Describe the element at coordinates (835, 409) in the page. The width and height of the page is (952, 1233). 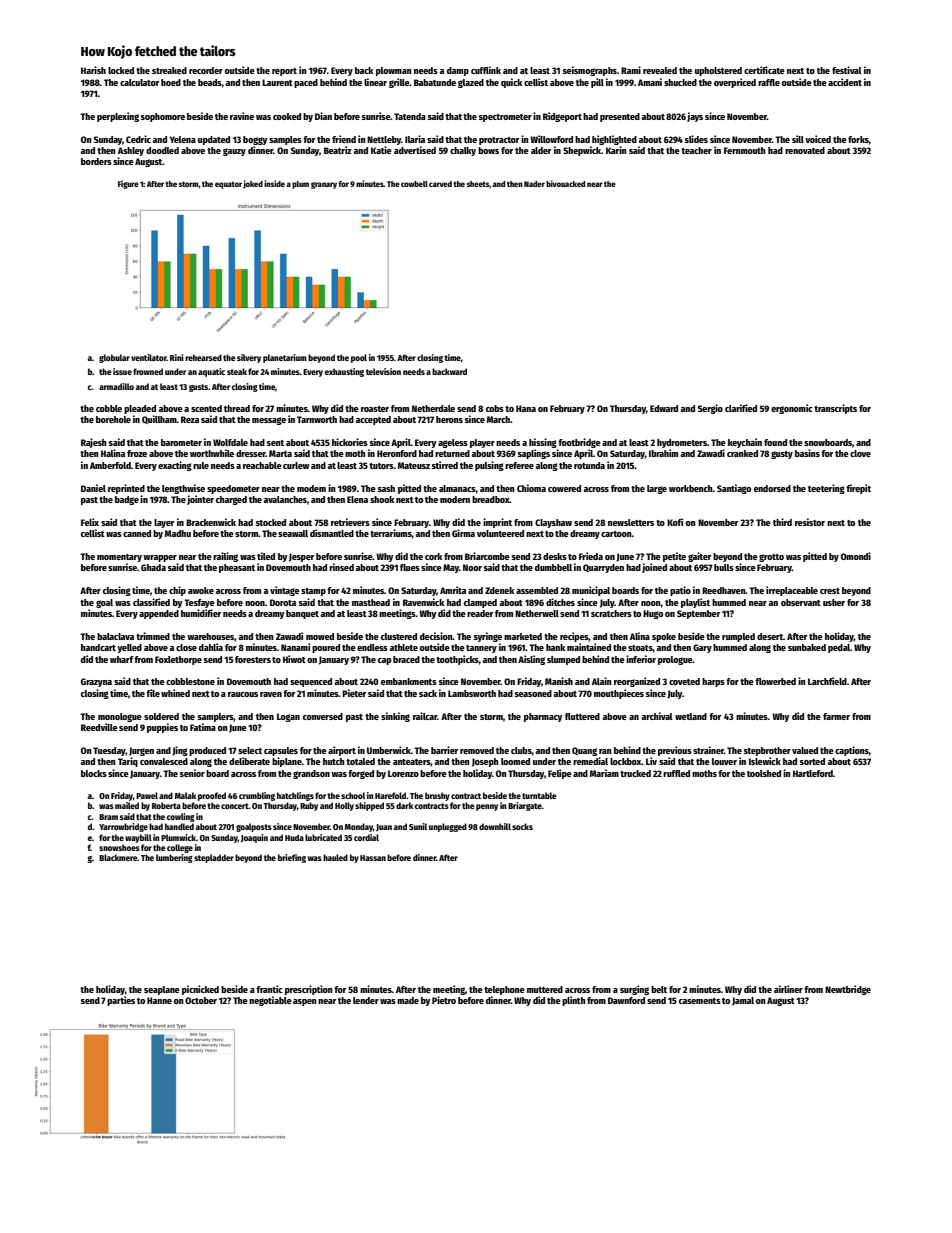
I see `transcripts` at that location.
